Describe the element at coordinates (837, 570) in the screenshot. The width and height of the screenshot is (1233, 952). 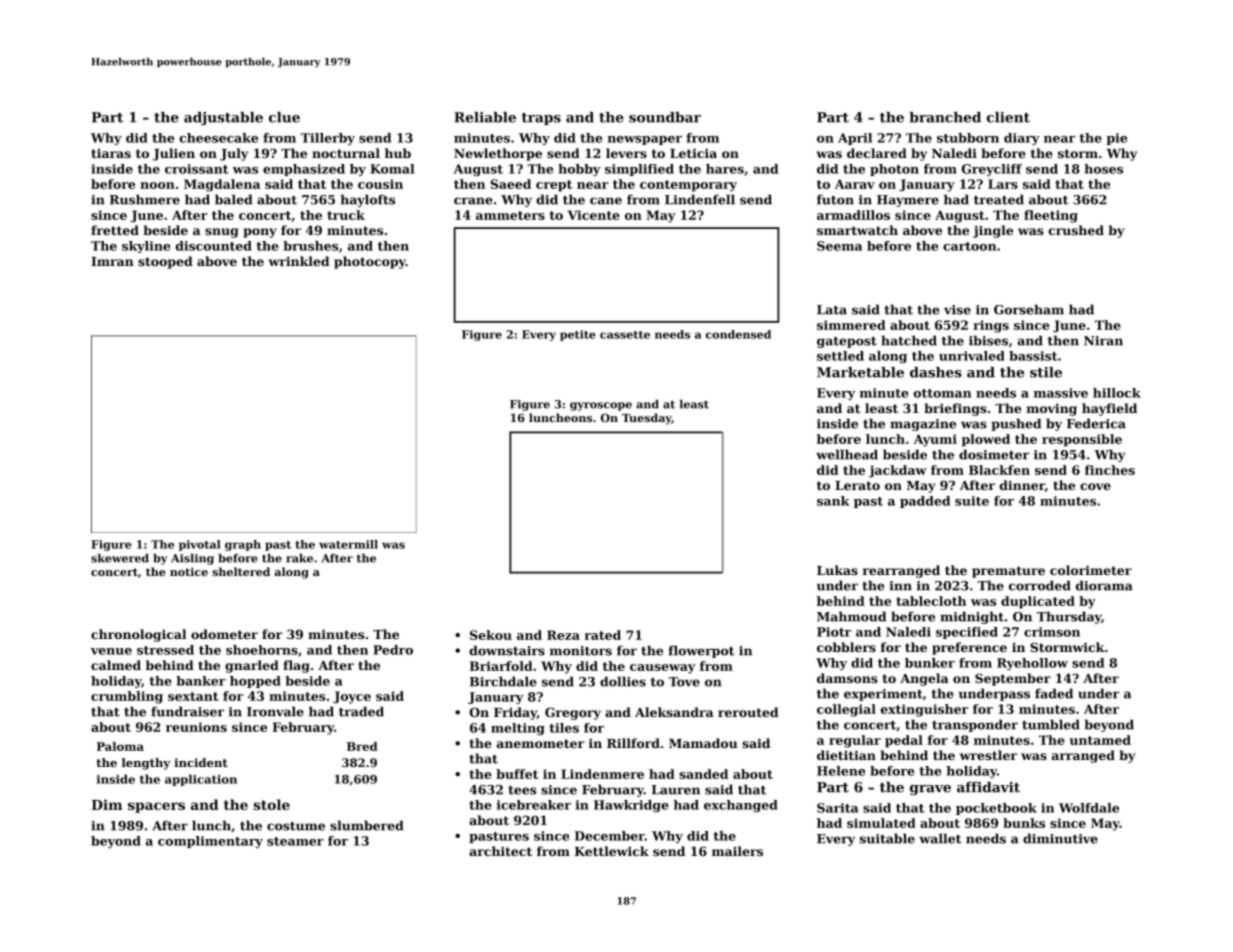
I see `Lukas` at that location.
